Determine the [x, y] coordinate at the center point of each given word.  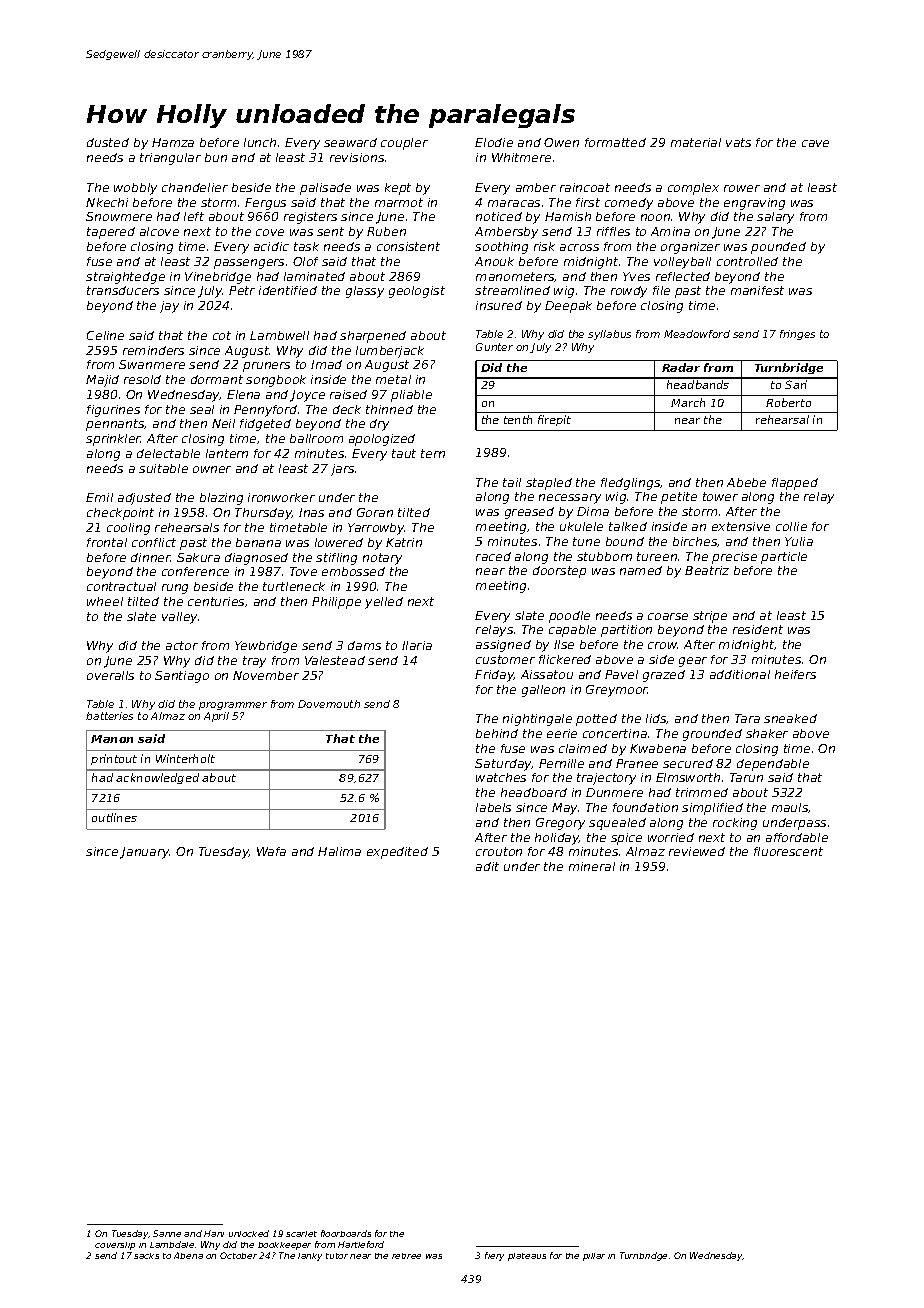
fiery [494, 1256]
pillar [594, 1257]
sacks [146, 1256]
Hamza [173, 142]
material [696, 142]
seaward [350, 142]
